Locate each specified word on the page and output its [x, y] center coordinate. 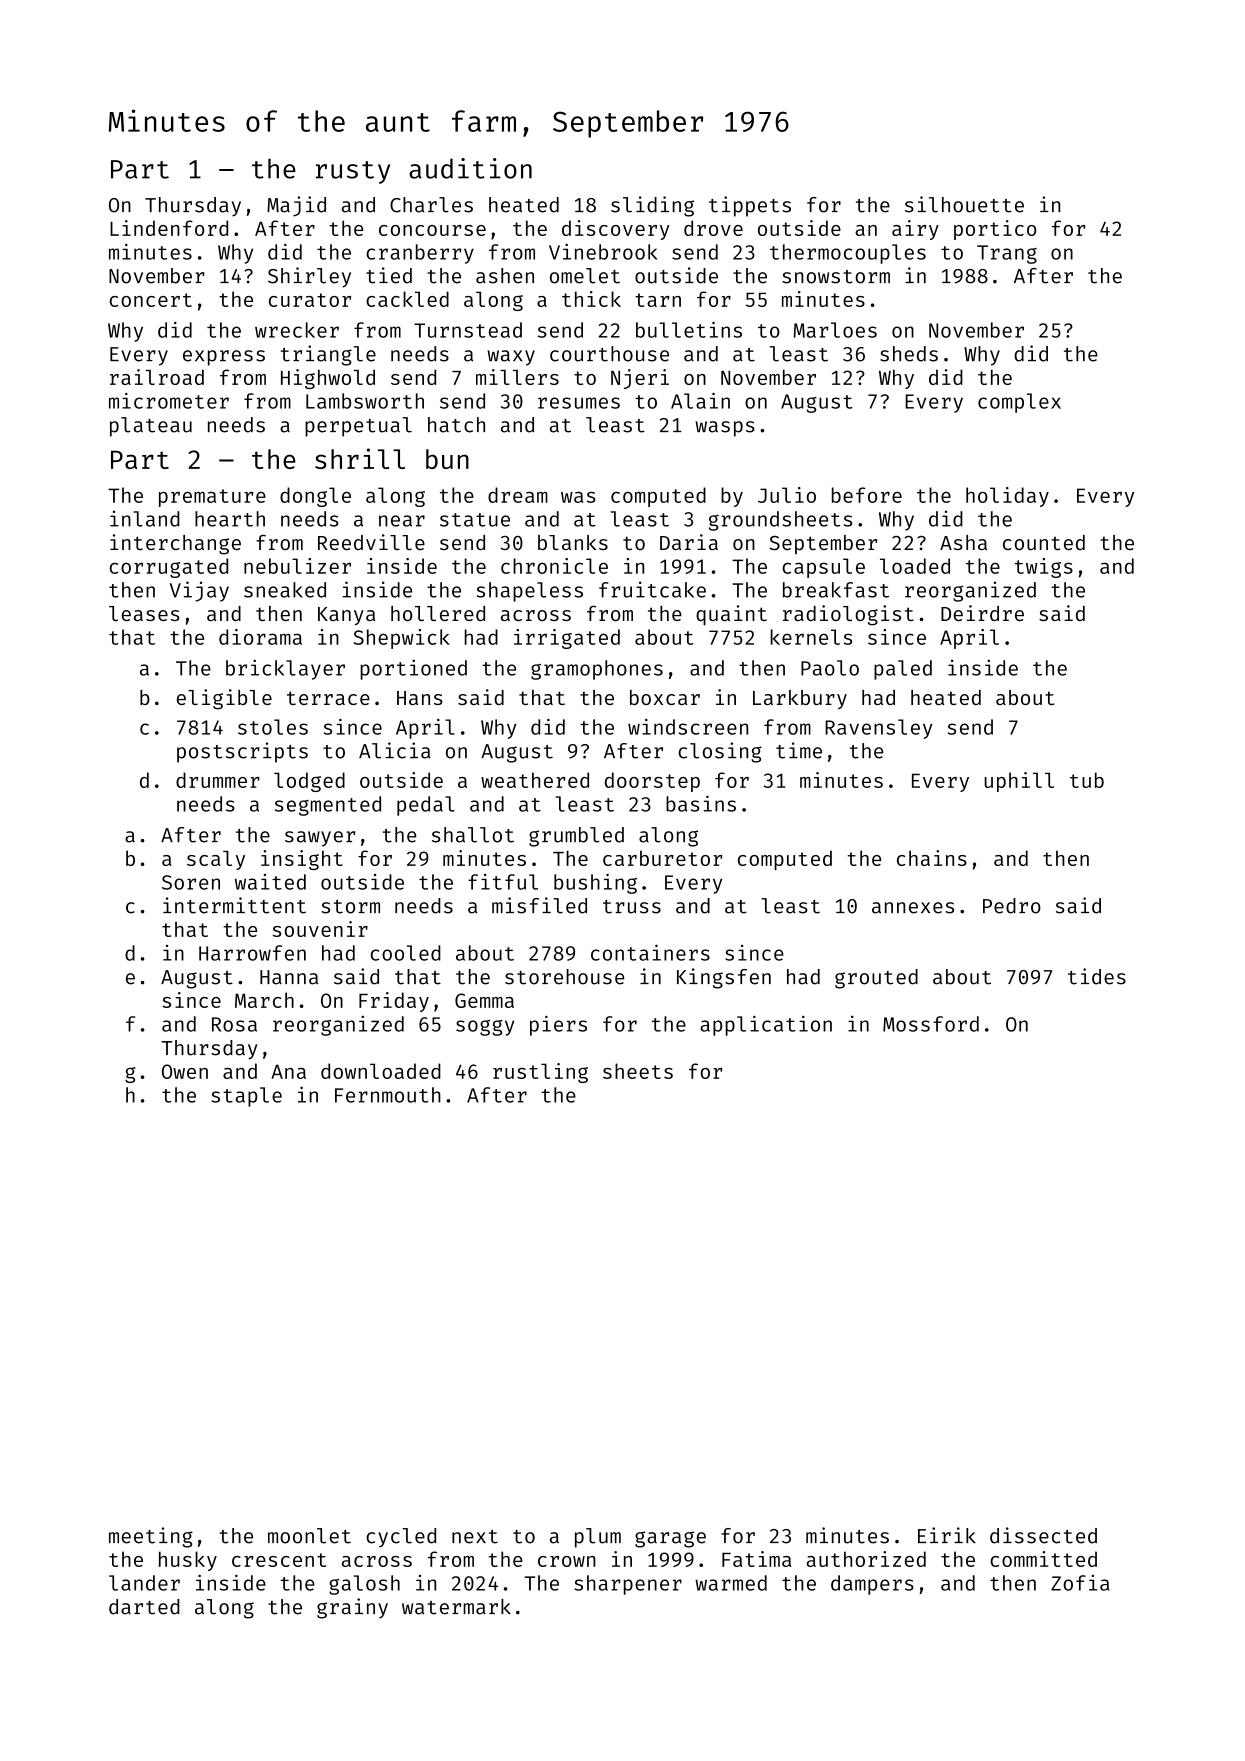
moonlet [309, 1536]
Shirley [309, 277]
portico [995, 230]
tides [1097, 976]
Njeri [640, 379]
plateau [151, 427]
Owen [185, 1071]
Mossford [931, 1024]
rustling [540, 1073]
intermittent [234, 905]
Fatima [756, 1559]
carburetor [662, 858]
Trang [1007, 254]
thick [591, 299]
